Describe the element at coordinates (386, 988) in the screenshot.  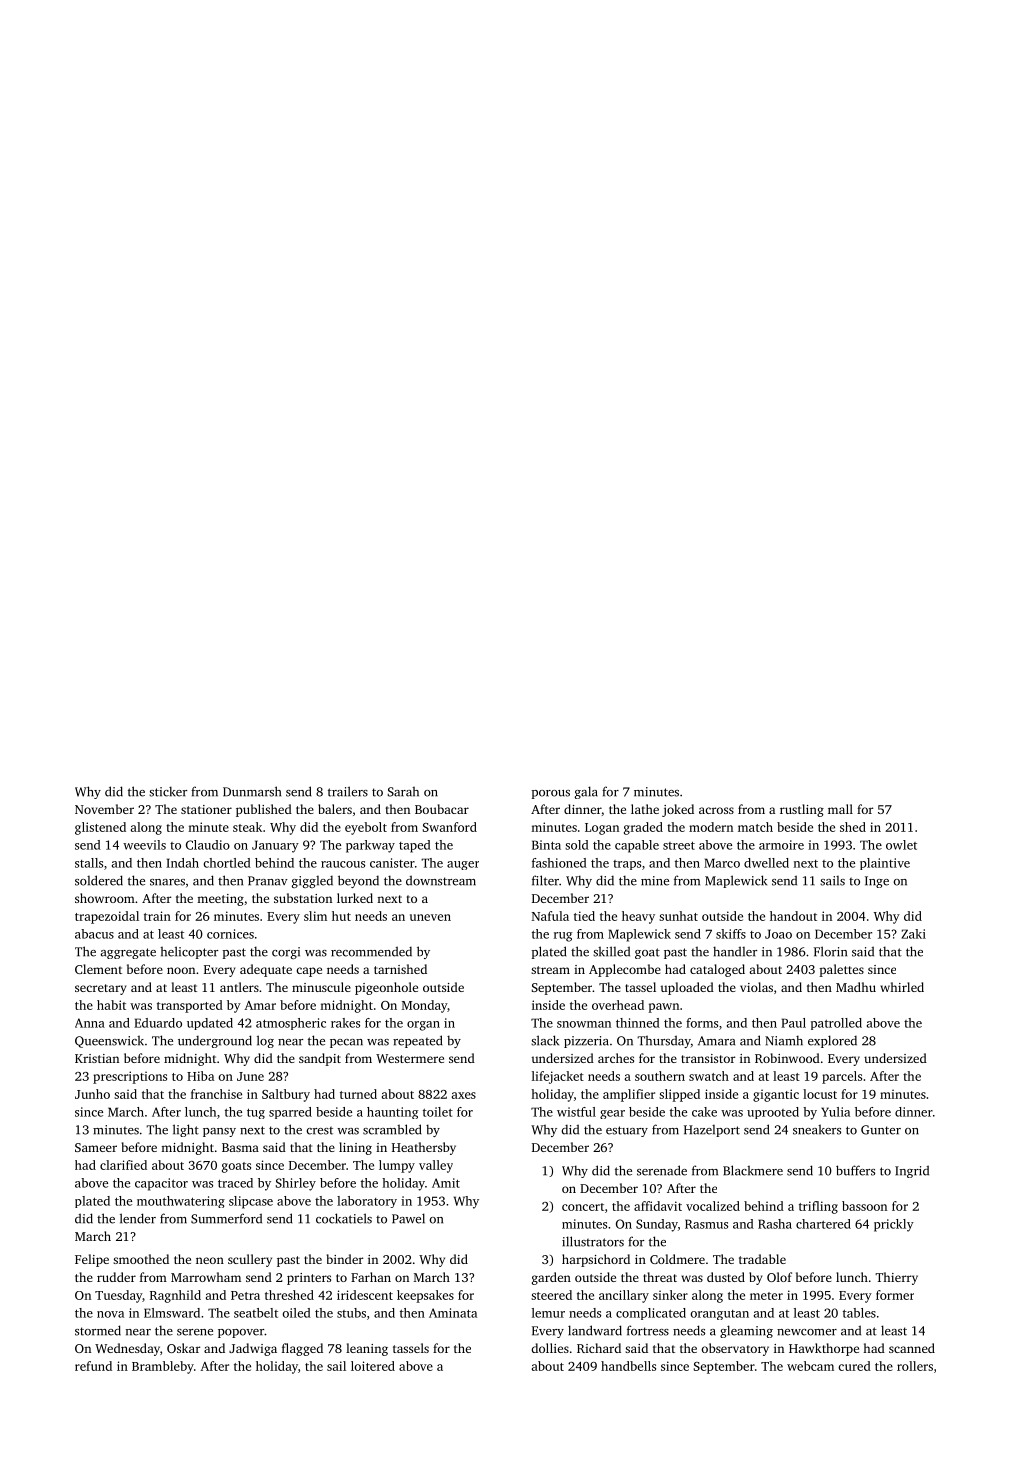
I see `pigeonhole` at that location.
